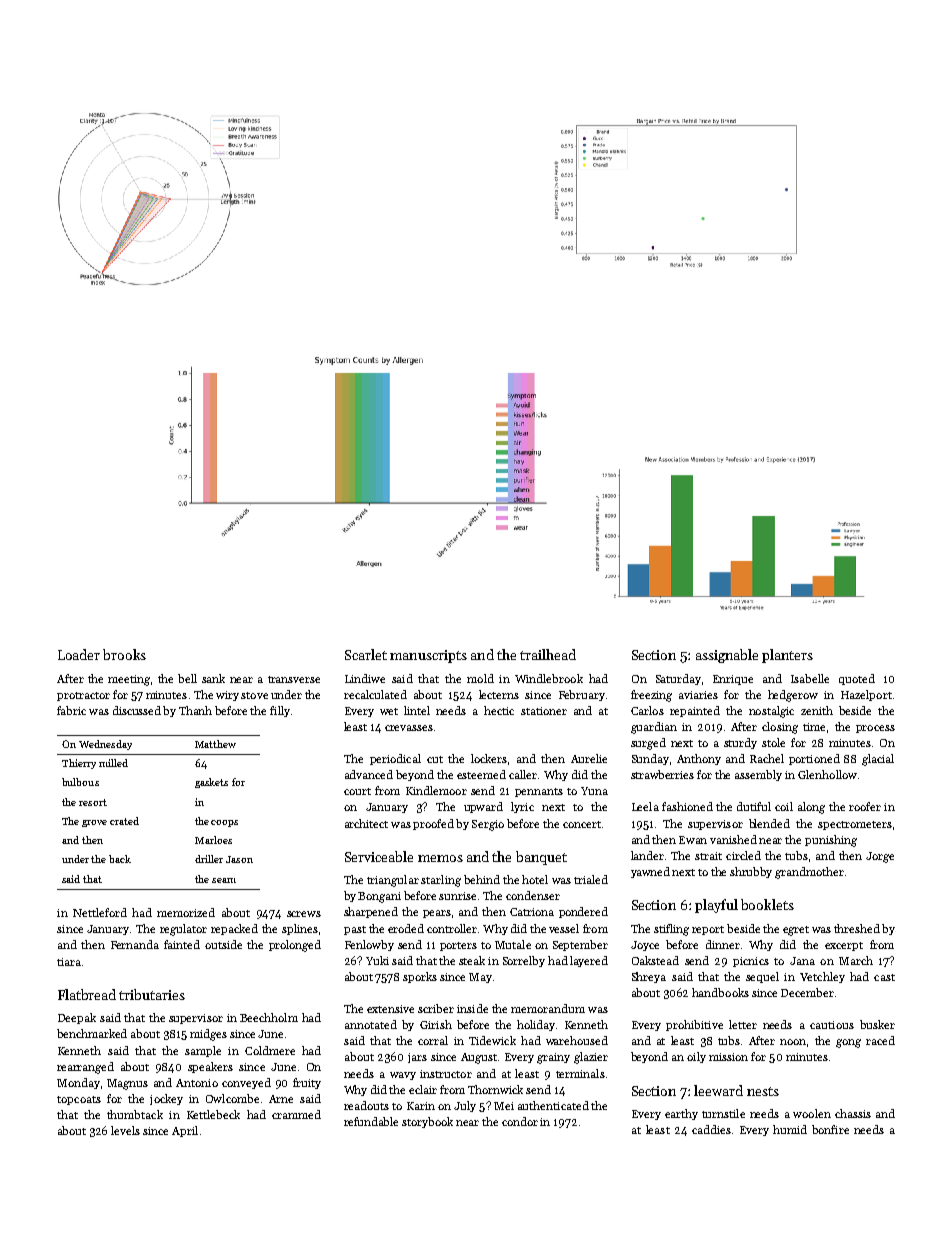 This image has width=952, height=1233. What do you see at coordinates (195, 710) in the image?
I see `Thanh` at bounding box center [195, 710].
